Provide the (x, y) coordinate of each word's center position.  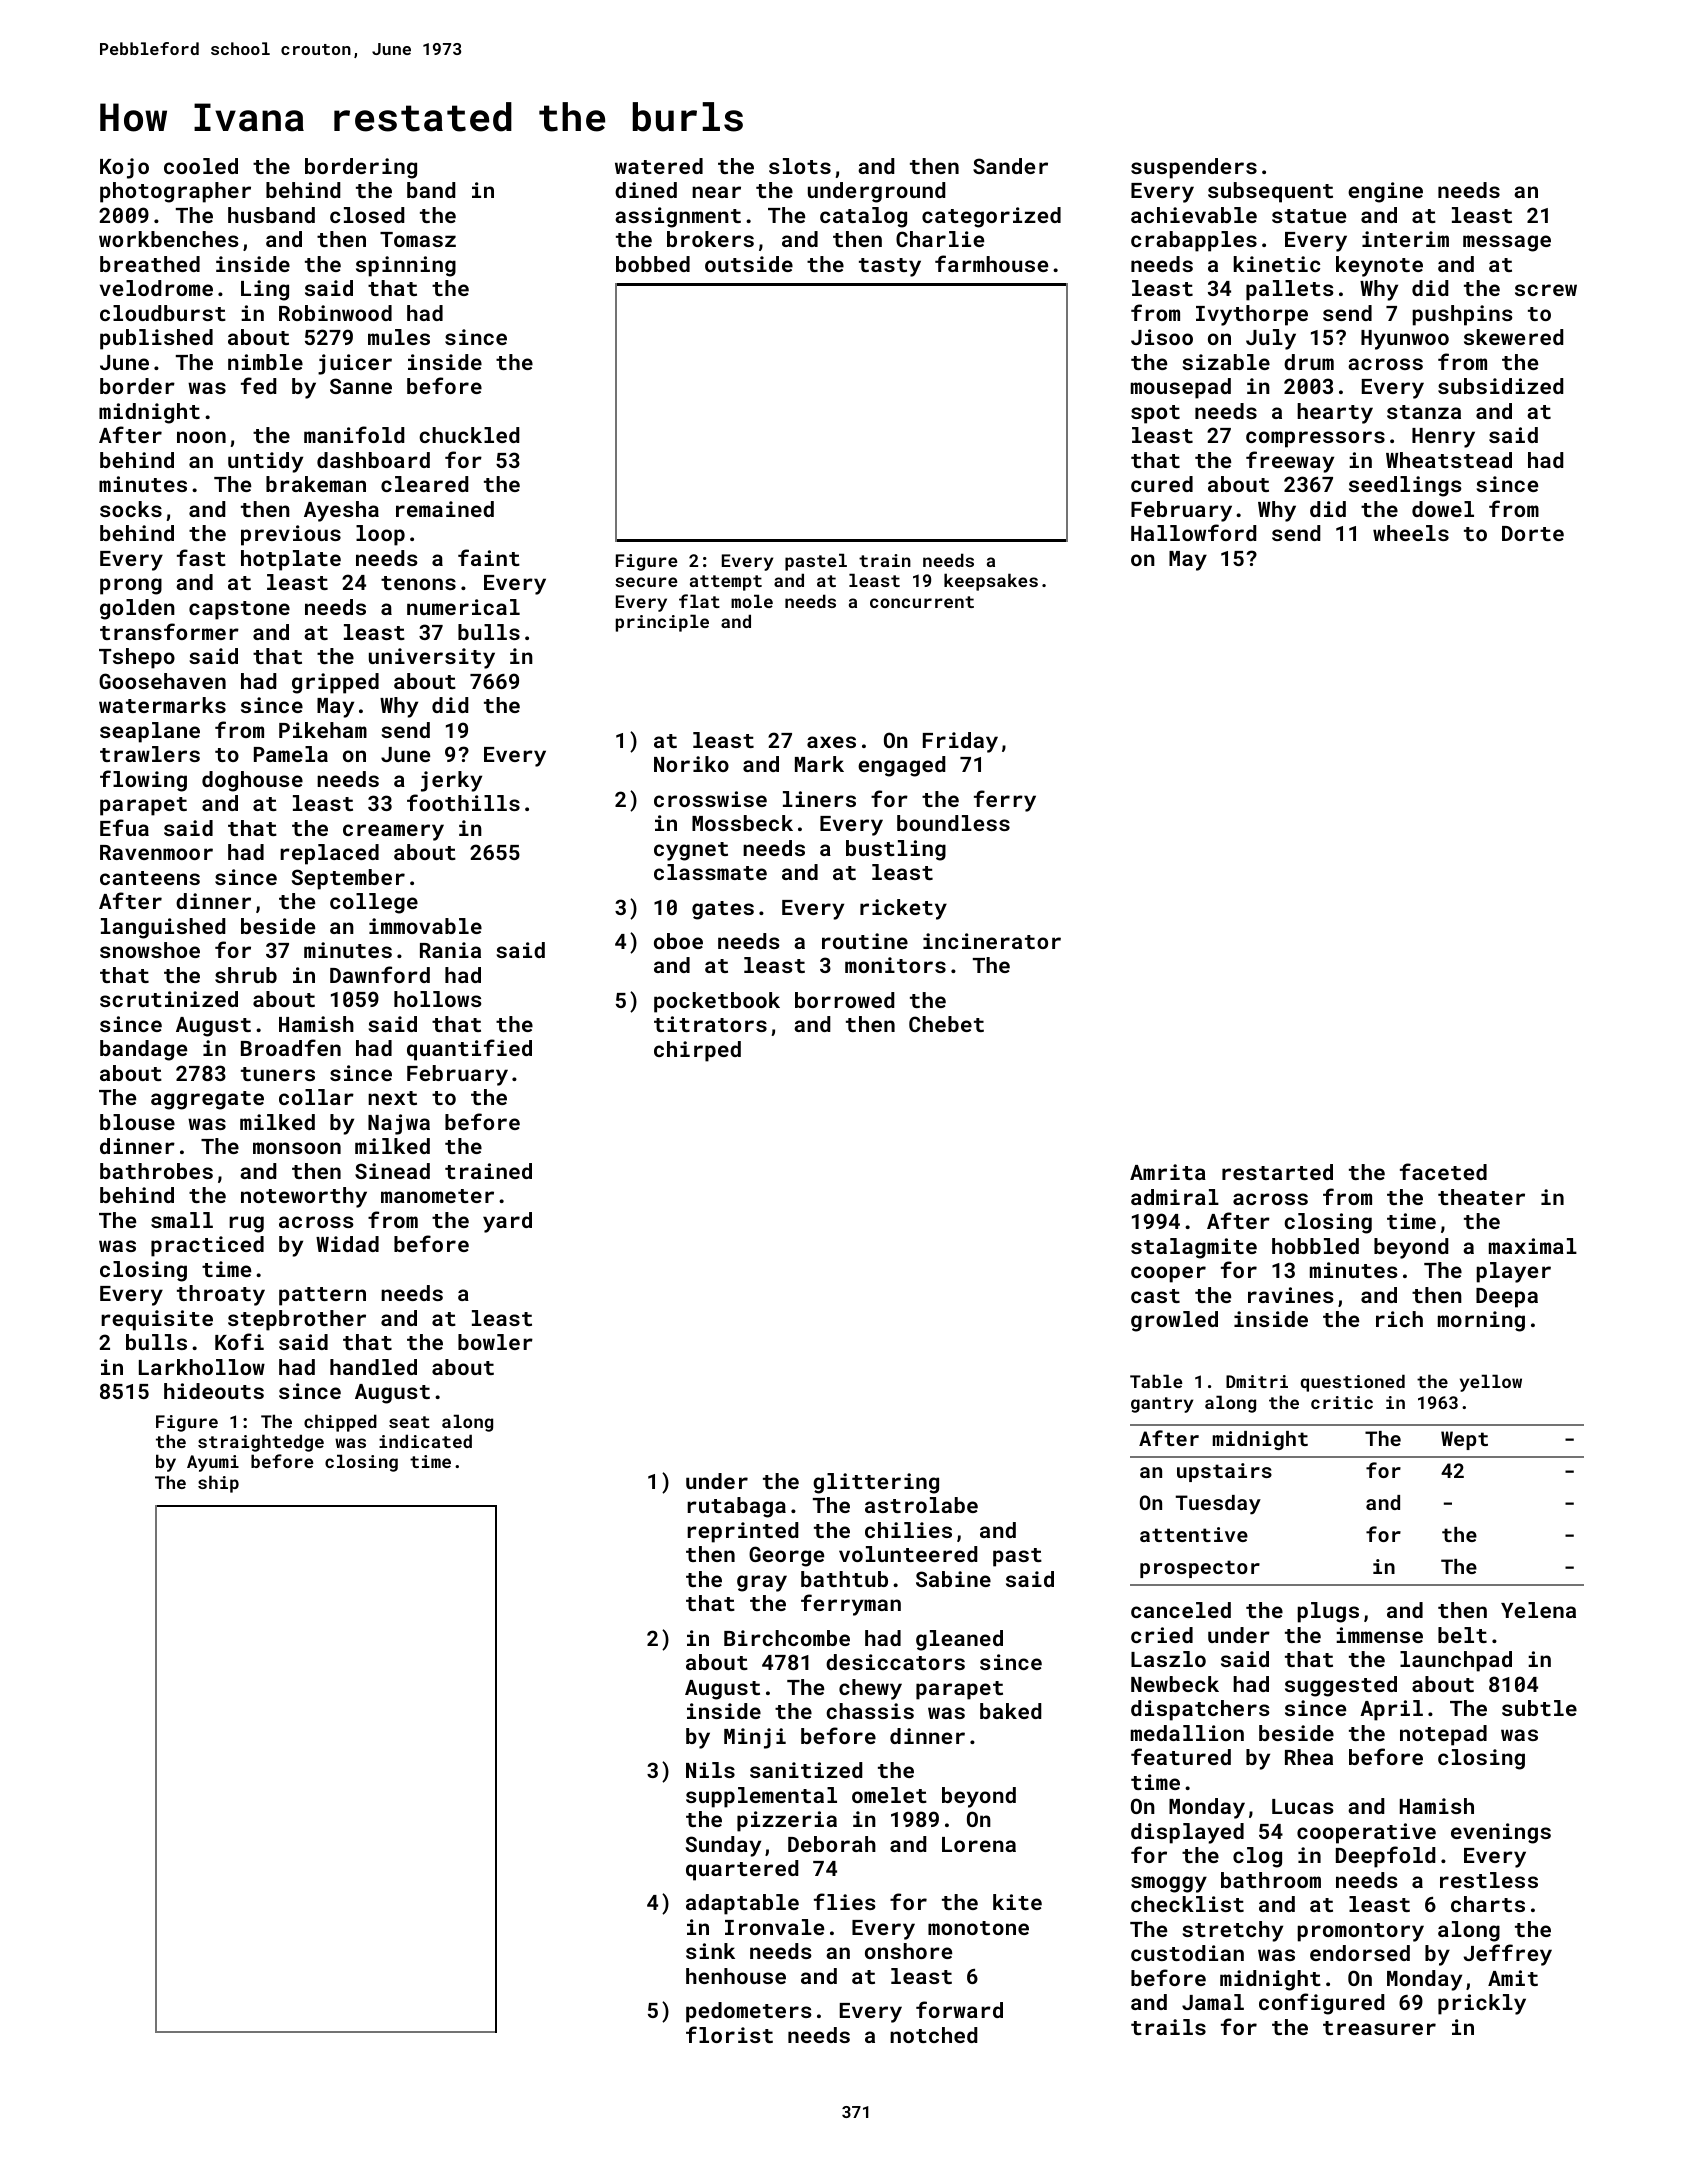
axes (831, 742)
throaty (221, 1295)
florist (729, 2034)
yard (507, 1222)
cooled (201, 166)
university (432, 658)
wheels (1411, 533)
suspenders (1194, 168)
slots (800, 166)
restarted (1277, 1172)
